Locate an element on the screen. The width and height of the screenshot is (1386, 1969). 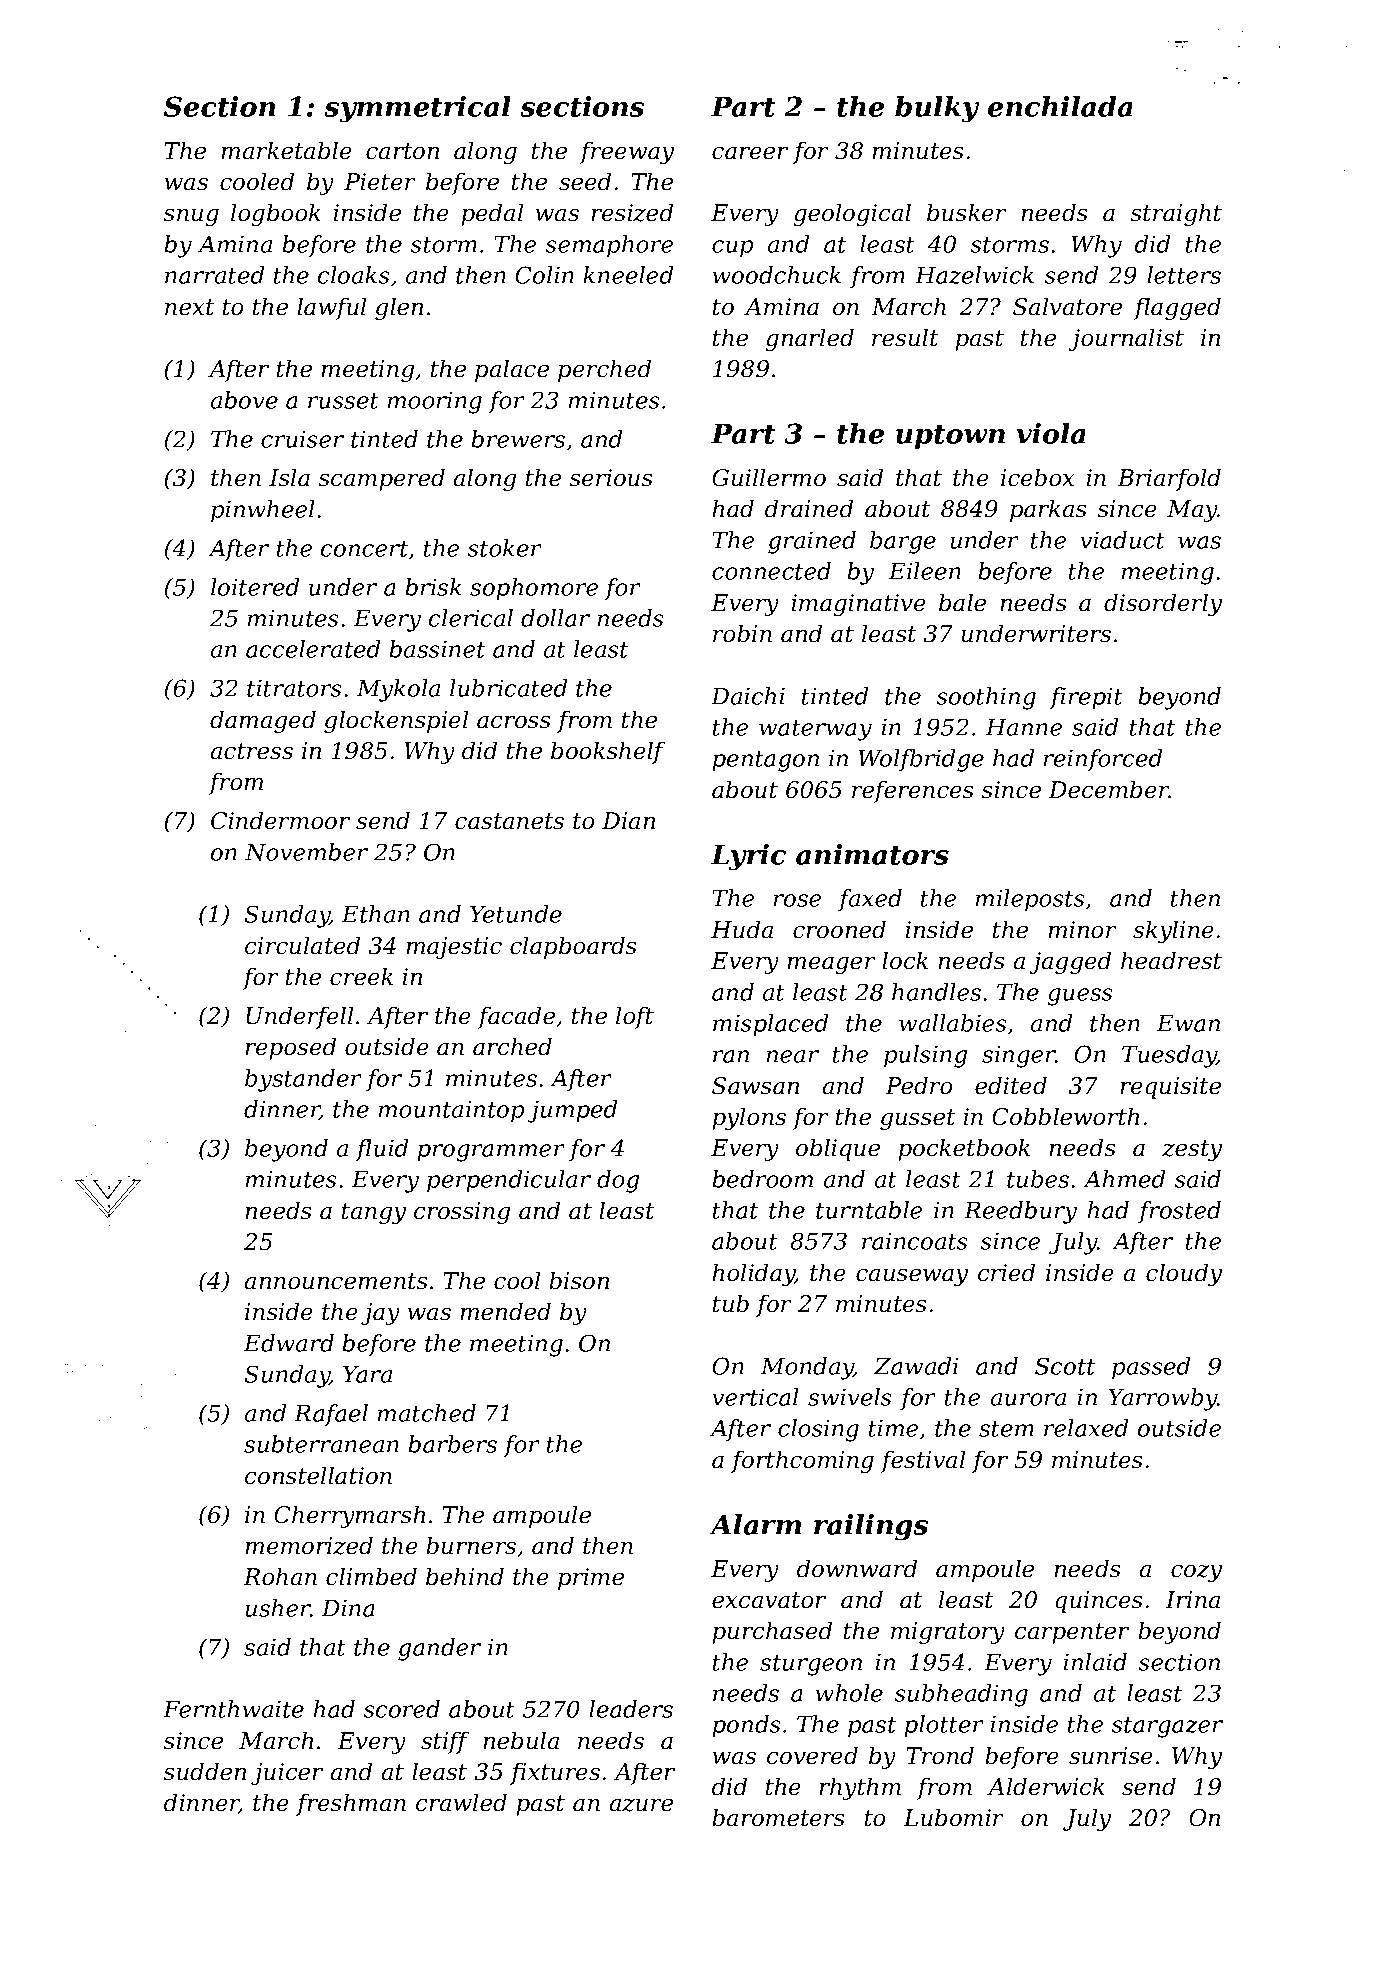
covered is located at coordinates (812, 1755).
